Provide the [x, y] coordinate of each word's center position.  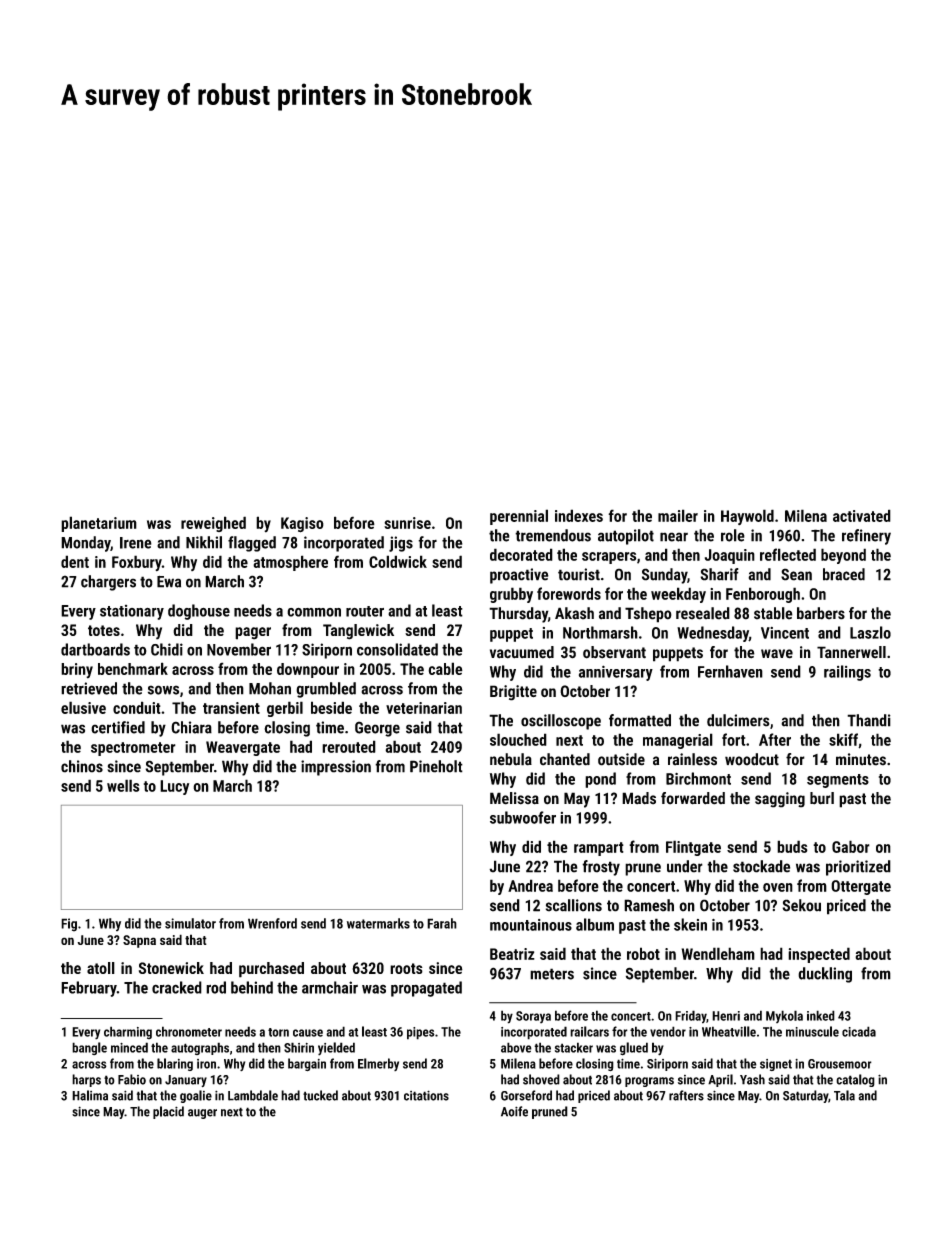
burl [822, 798]
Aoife [514, 1111]
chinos [82, 766]
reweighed [213, 524]
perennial [519, 517]
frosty [601, 868]
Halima [90, 1095]
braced [844, 574]
